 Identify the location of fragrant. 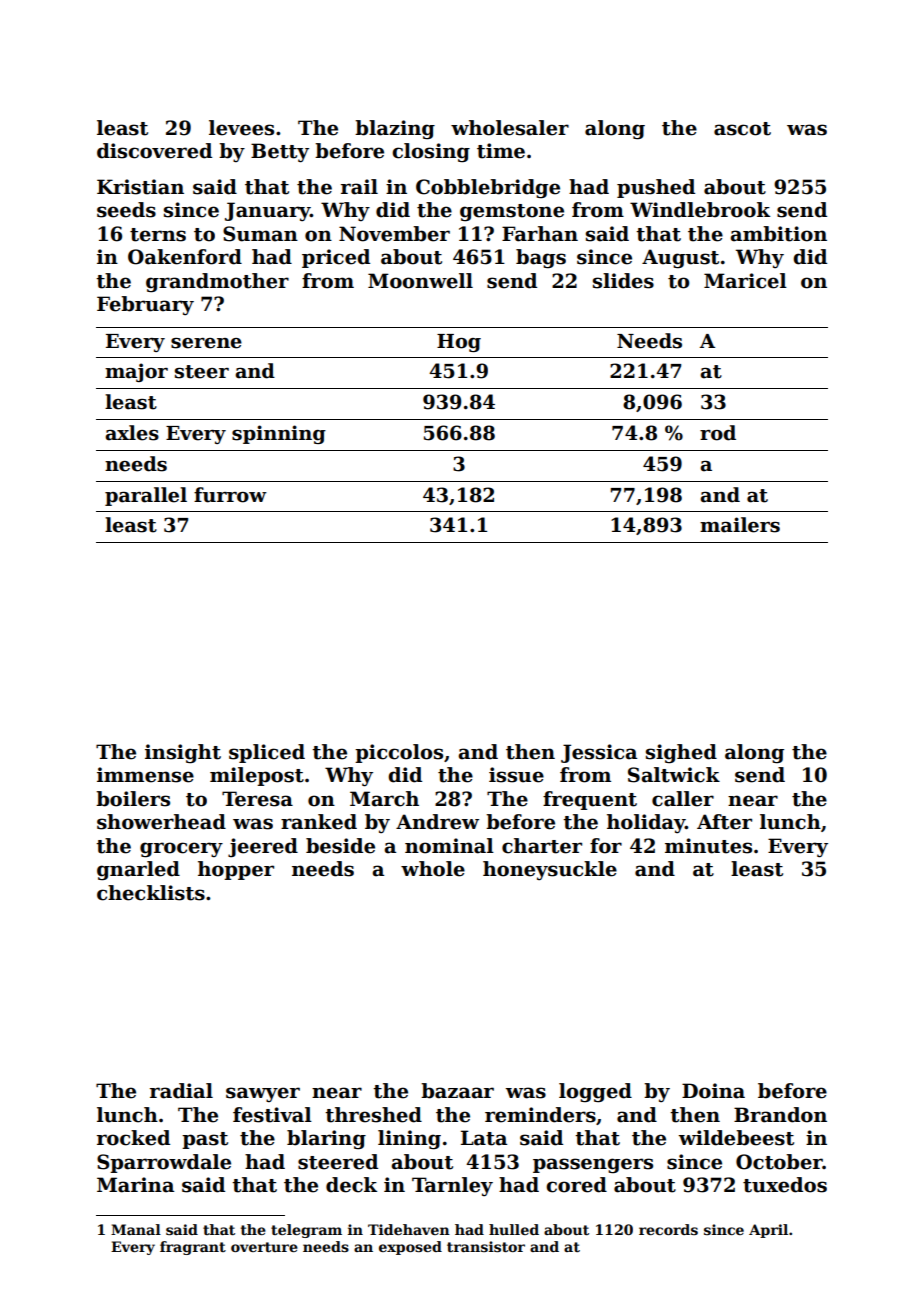
(193, 1248).
